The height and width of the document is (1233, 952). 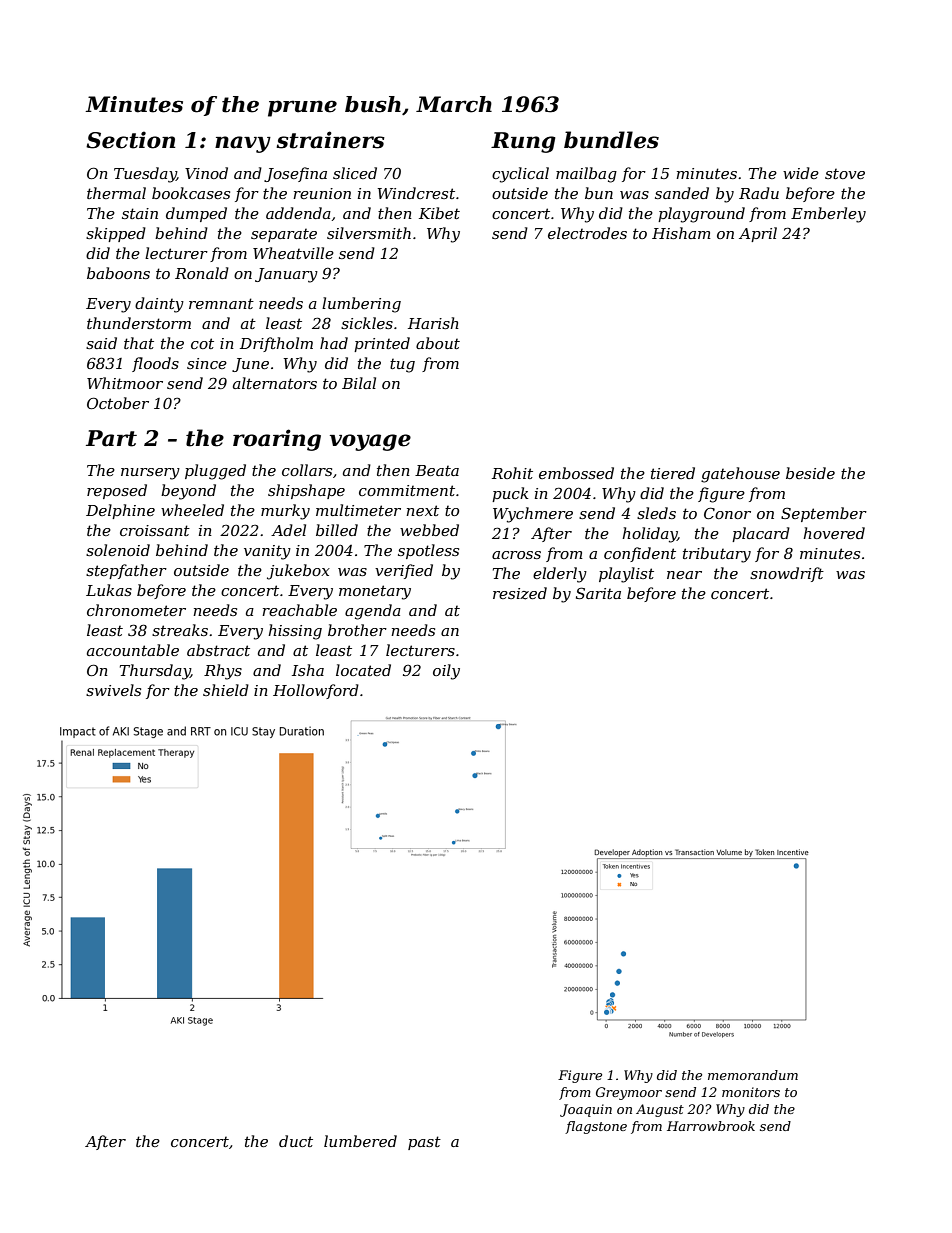 I want to click on commitment, so click(x=407, y=490).
